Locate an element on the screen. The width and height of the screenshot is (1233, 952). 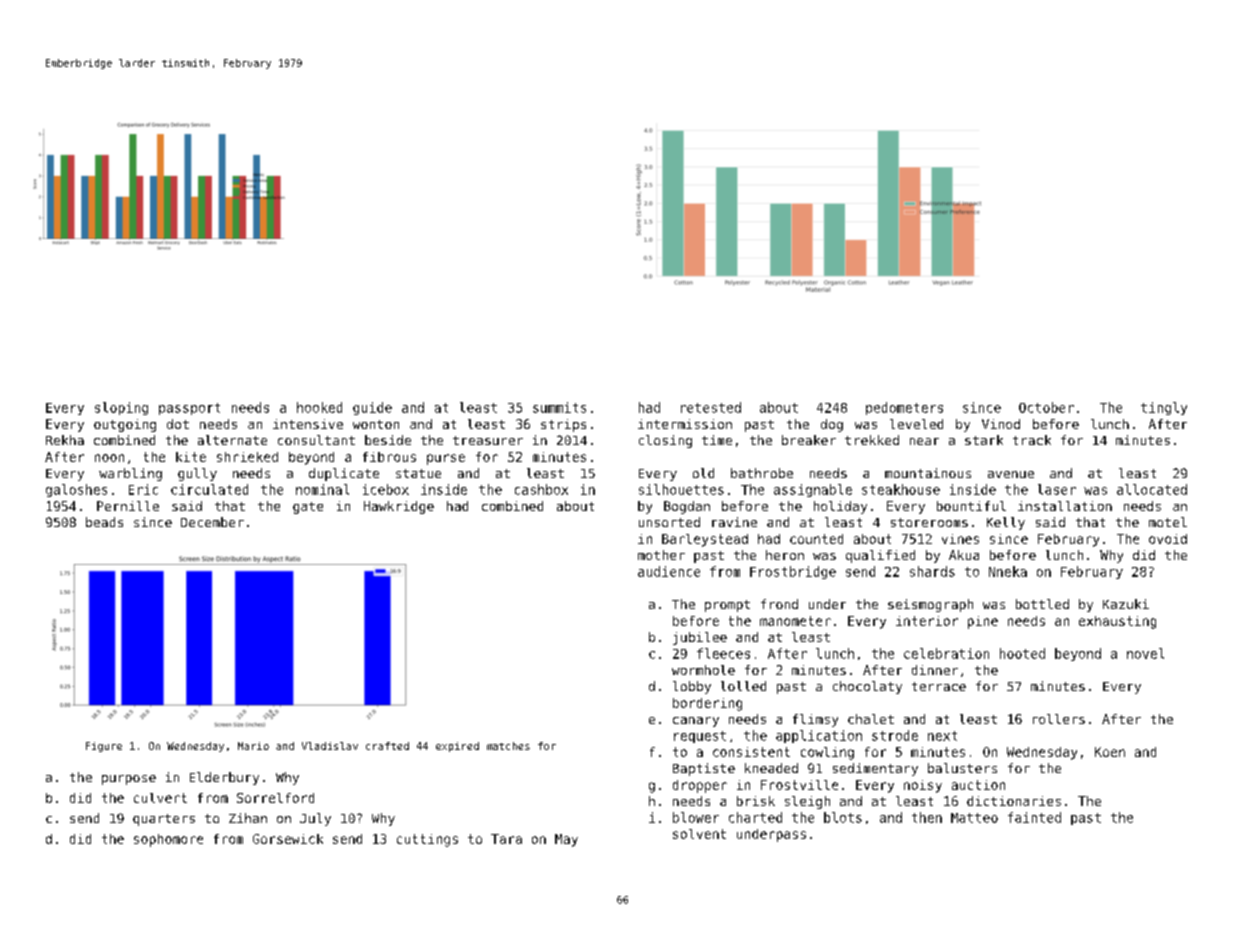
Zihan is located at coordinates (248, 818).
